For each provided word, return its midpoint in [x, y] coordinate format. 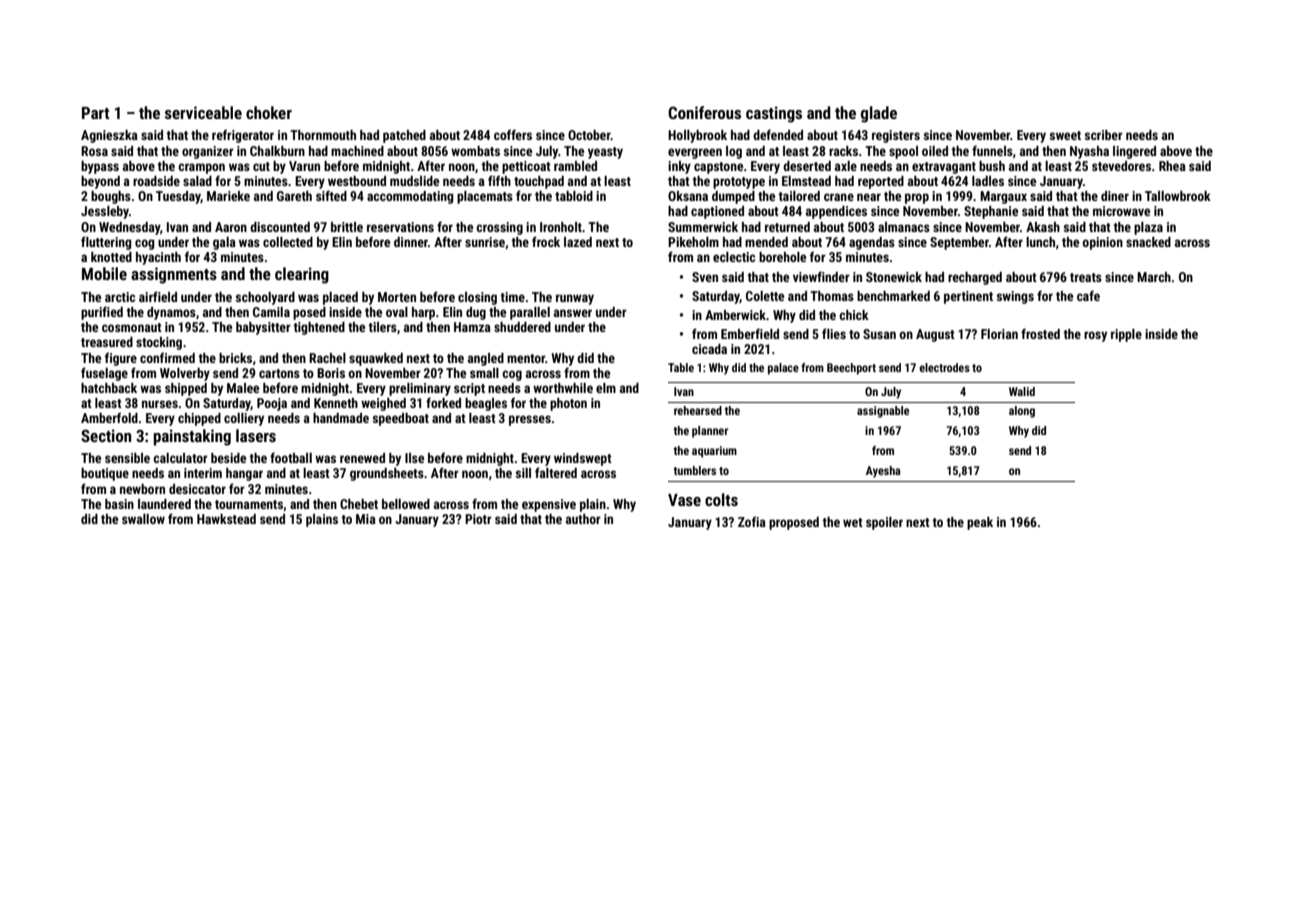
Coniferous [704, 112]
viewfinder [821, 276]
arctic [120, 297]
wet [853, 522]
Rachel [327, 358]
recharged [975, 278]
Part [95, 113]
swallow [143, 519]
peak [980, 523]
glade [879, 114]
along [1022, 412]
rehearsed [698, 410]
